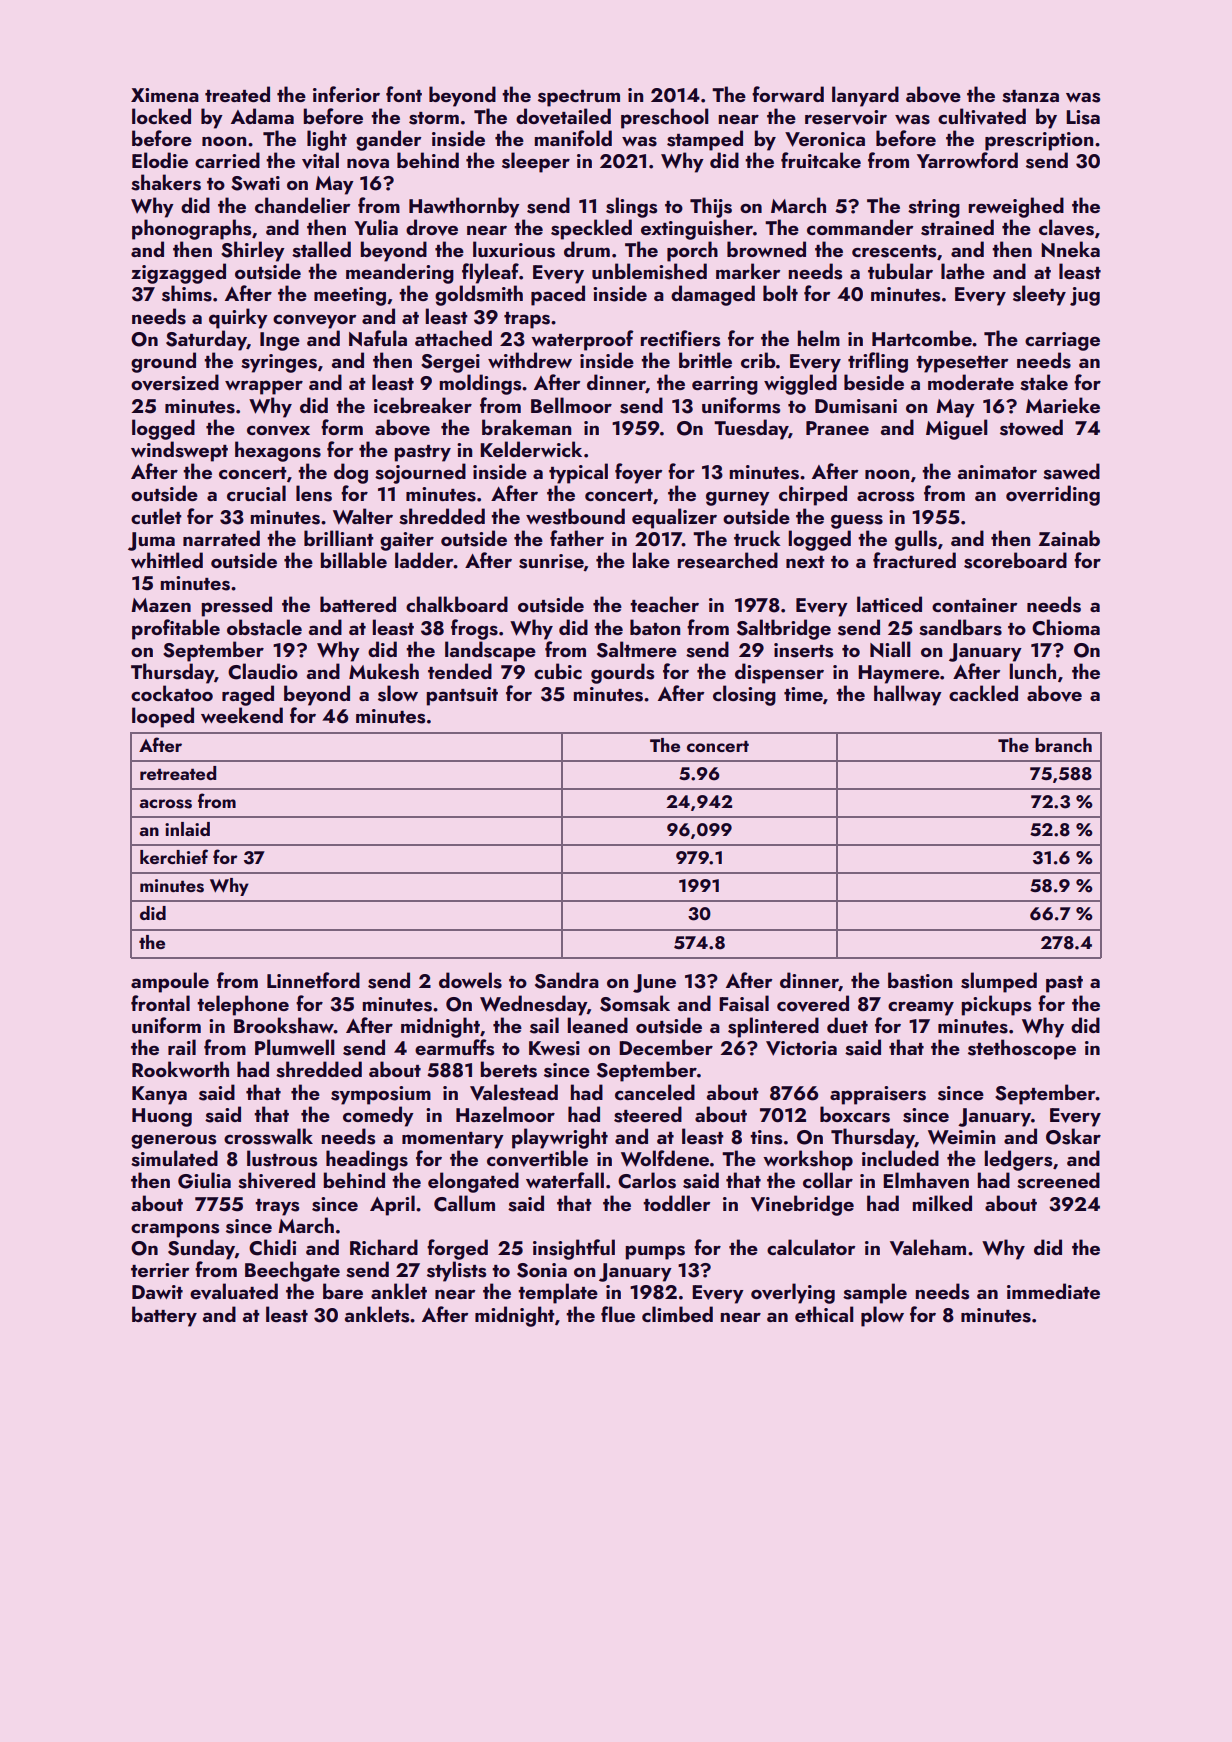 This document has width=1232, height=1742. What do you see at coordinates (346, 94) in the document?
I see `inferior` at bounding box center [346, 94].
